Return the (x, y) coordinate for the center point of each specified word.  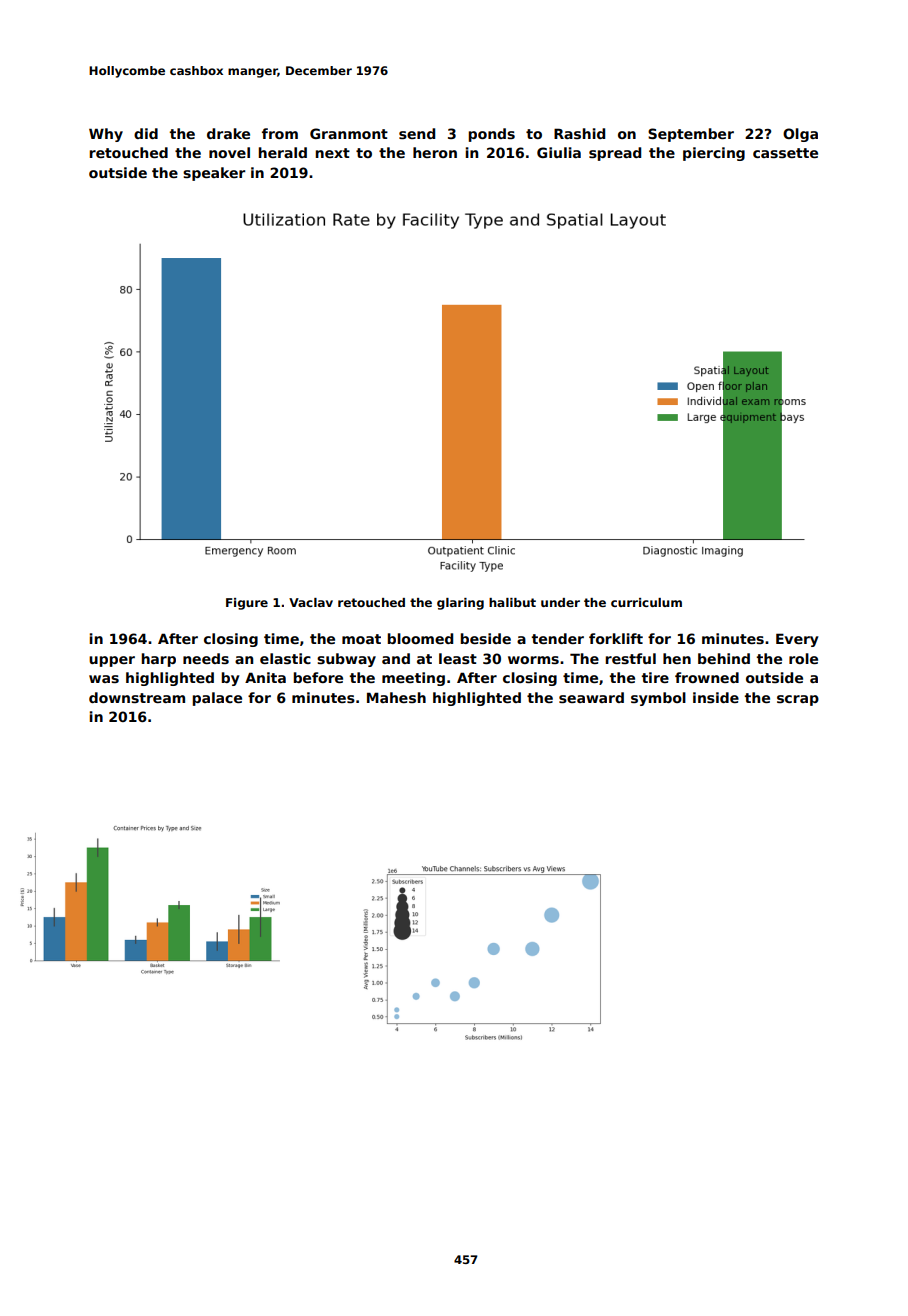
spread (615, 154)
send (417, 133)
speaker (214, 174)
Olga (800, 135)
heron (435, 152)
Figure (247, 604)
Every (797, 640)
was (104, 679)
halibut (512, 602)
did (146, 133)
